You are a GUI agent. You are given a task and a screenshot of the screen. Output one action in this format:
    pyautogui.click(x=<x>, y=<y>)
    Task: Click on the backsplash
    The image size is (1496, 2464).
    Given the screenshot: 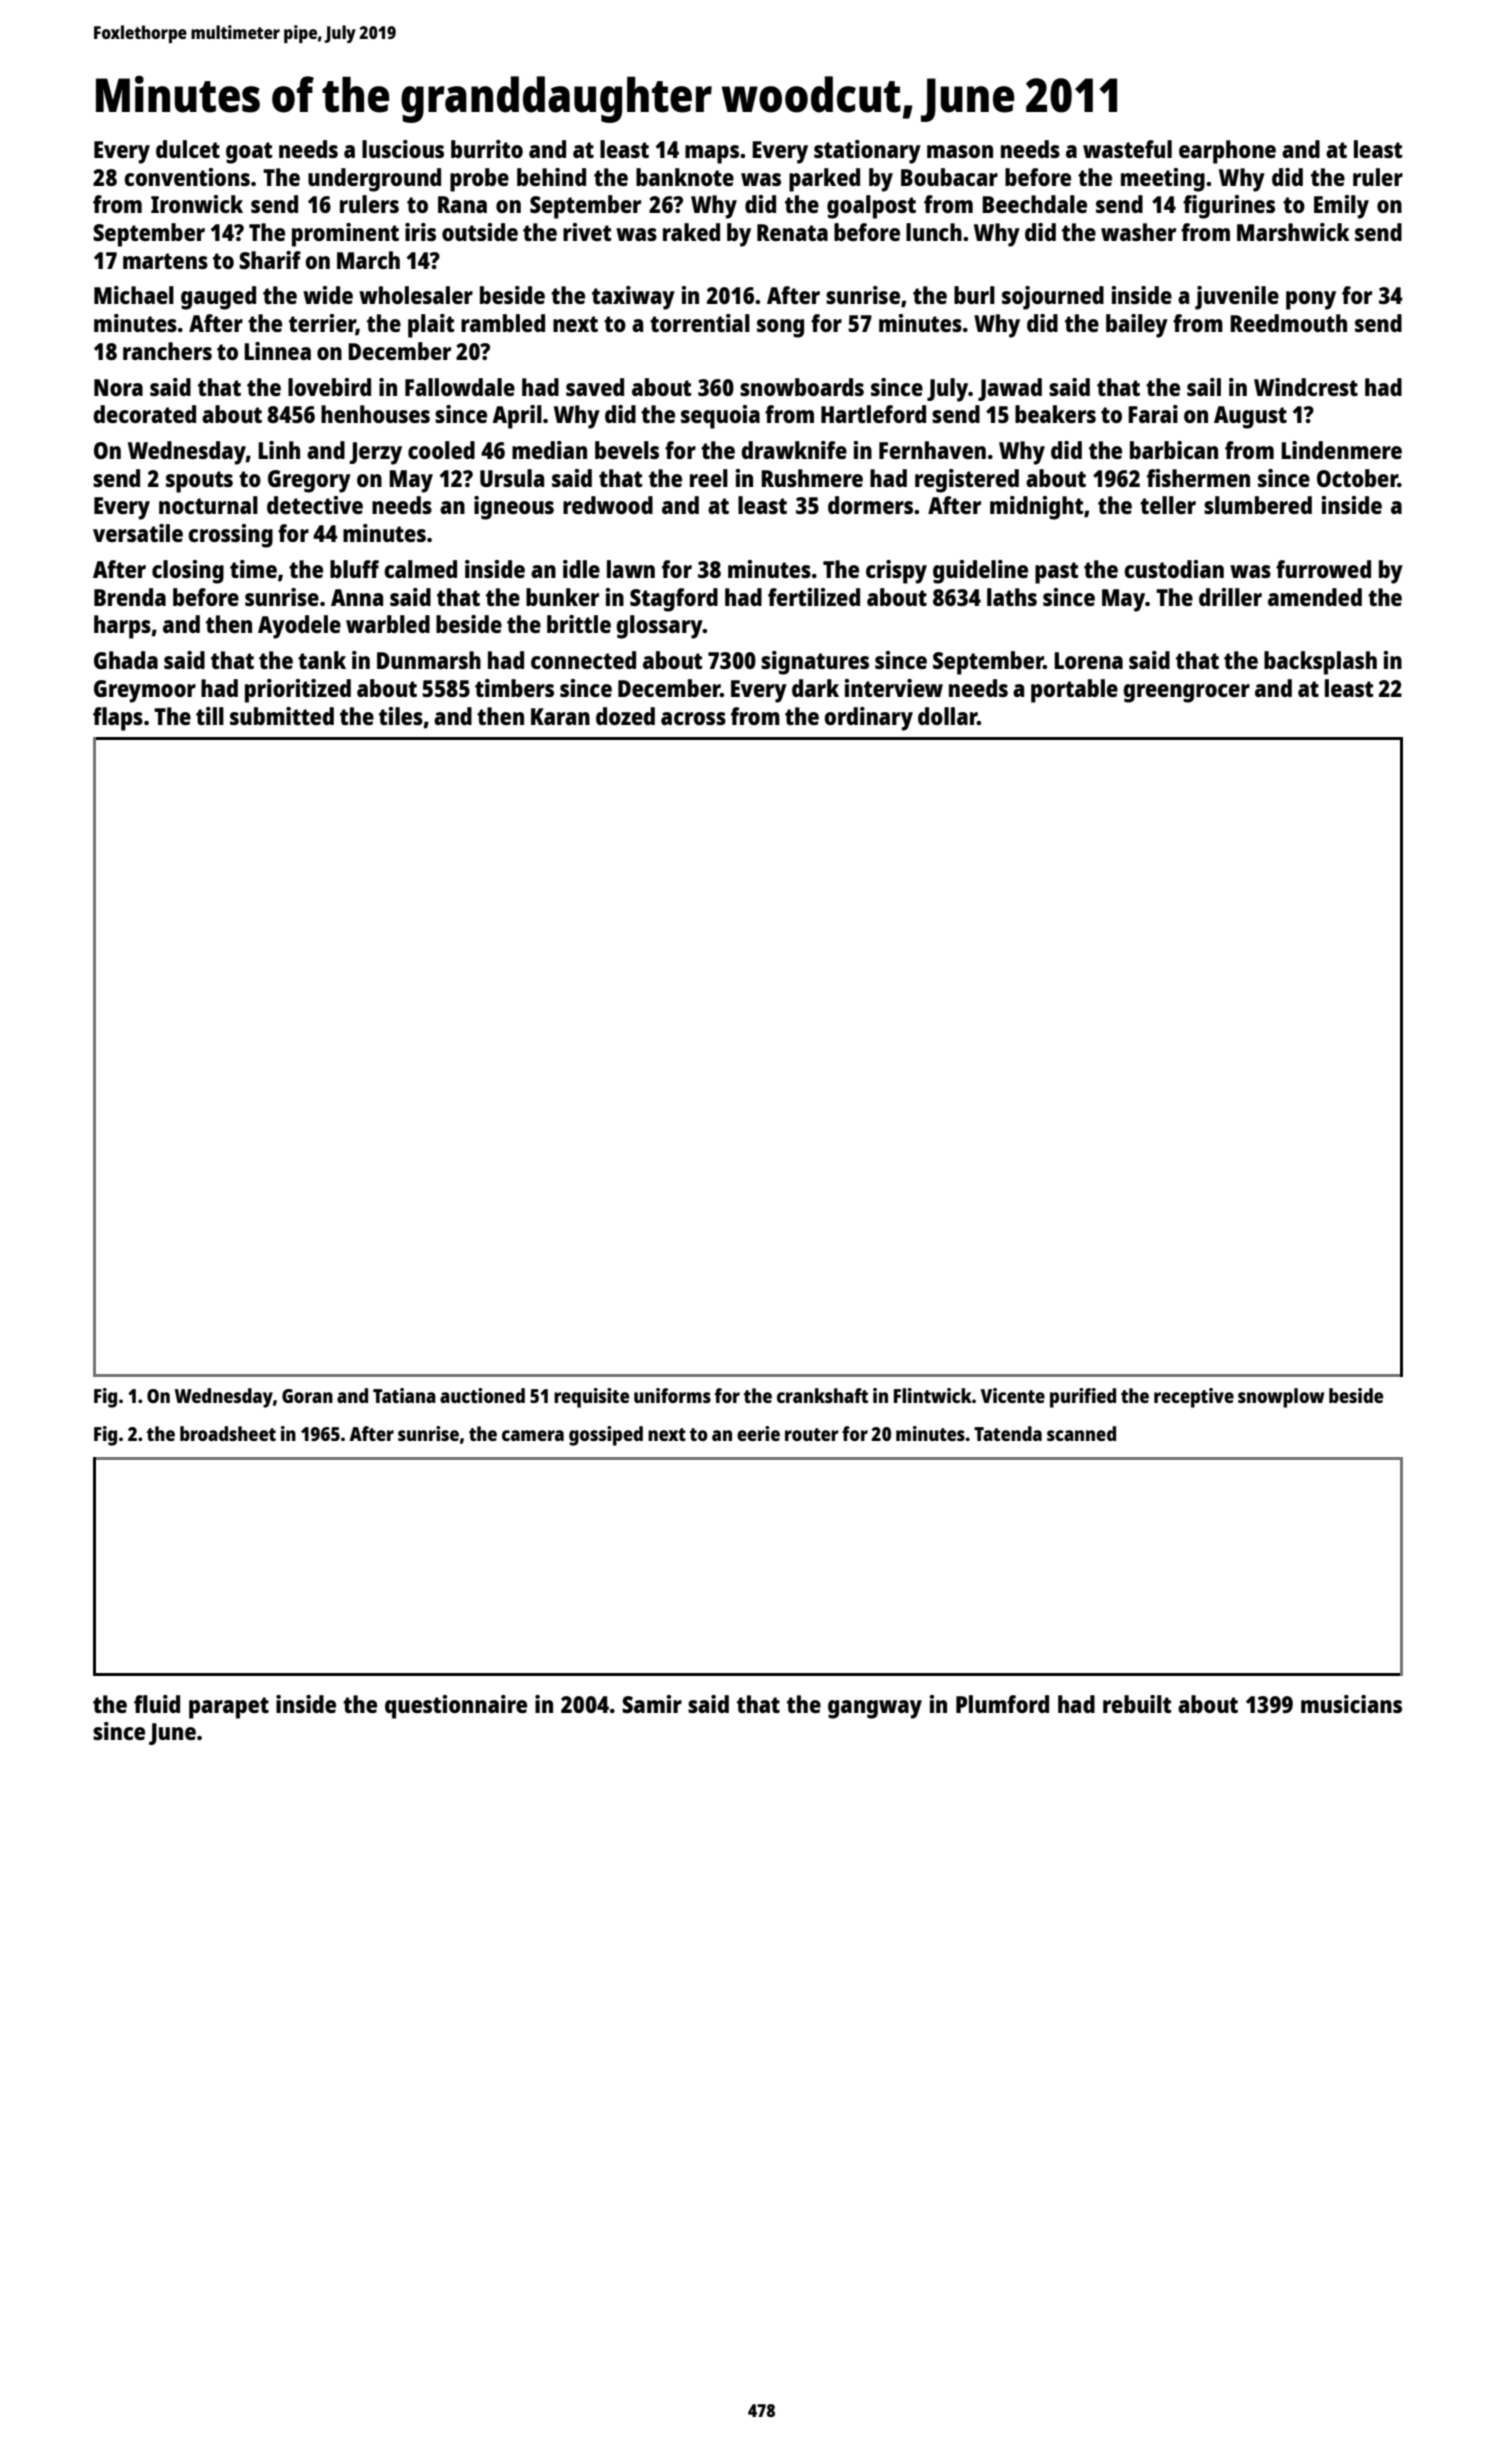 What is the action you would take?
    pyautogui.click(x=1320, y=663)
